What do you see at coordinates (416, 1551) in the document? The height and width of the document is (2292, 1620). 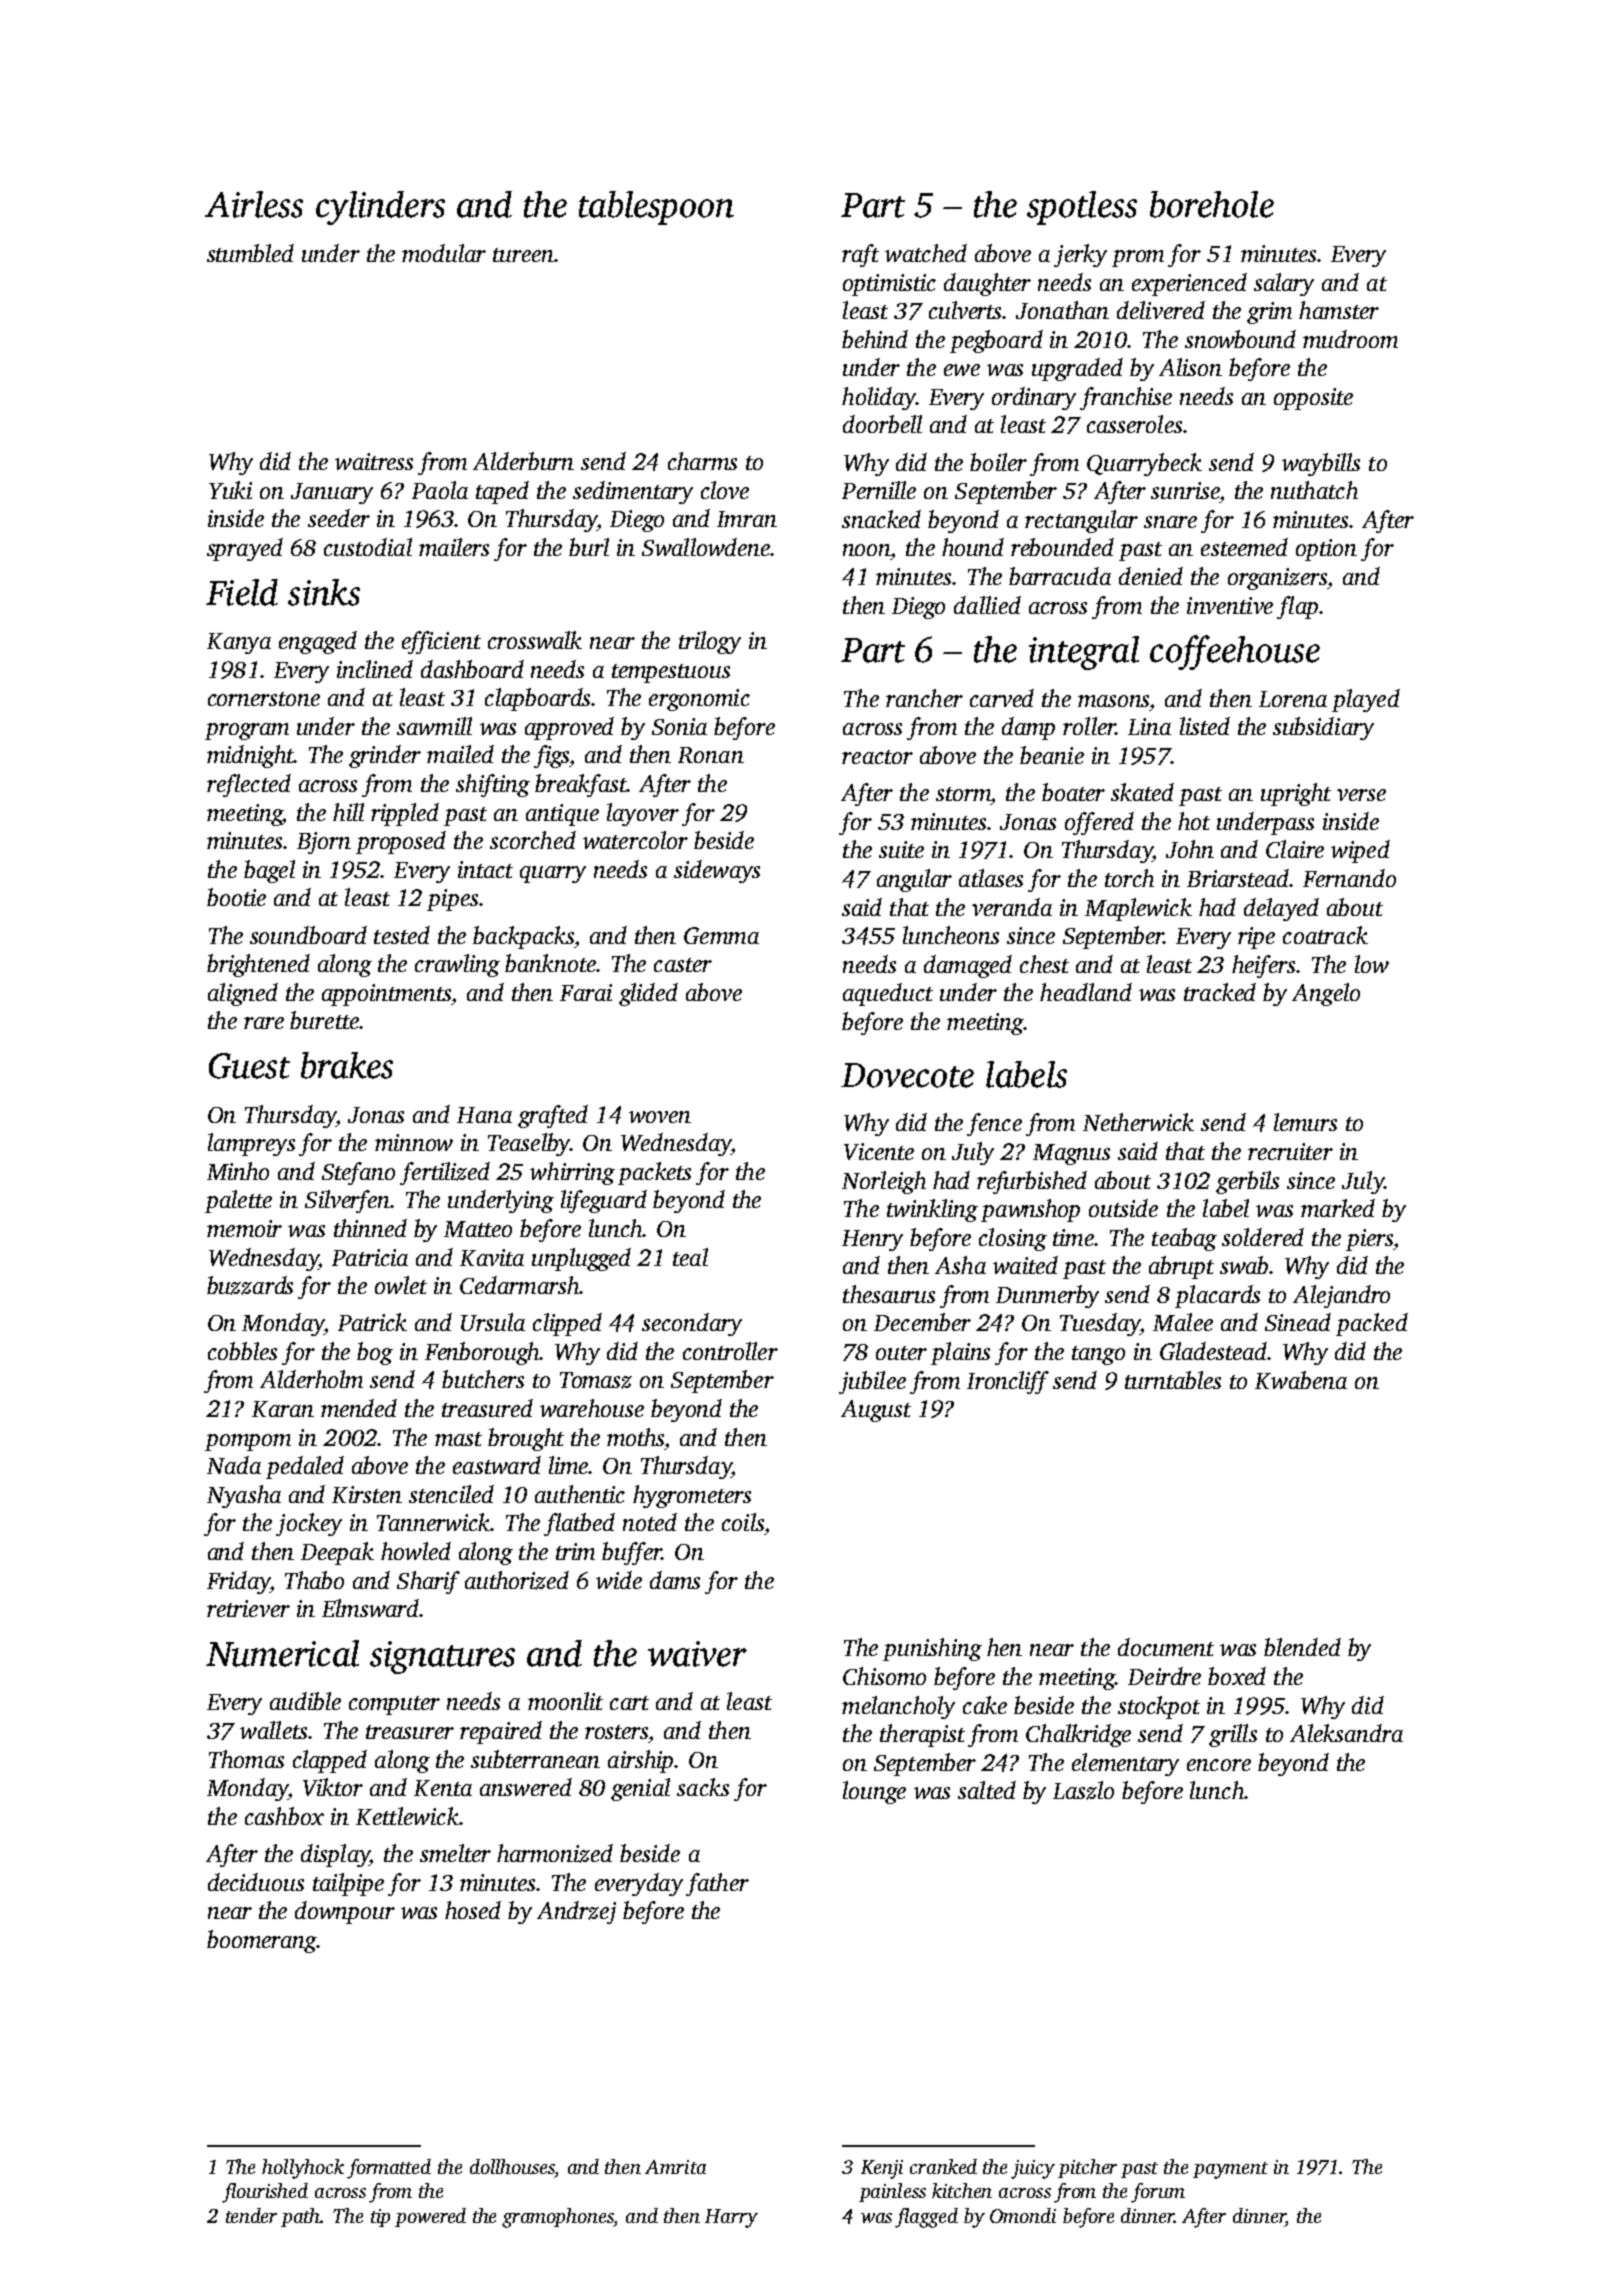 I see `howled` at bounding box center [416, 1551].
